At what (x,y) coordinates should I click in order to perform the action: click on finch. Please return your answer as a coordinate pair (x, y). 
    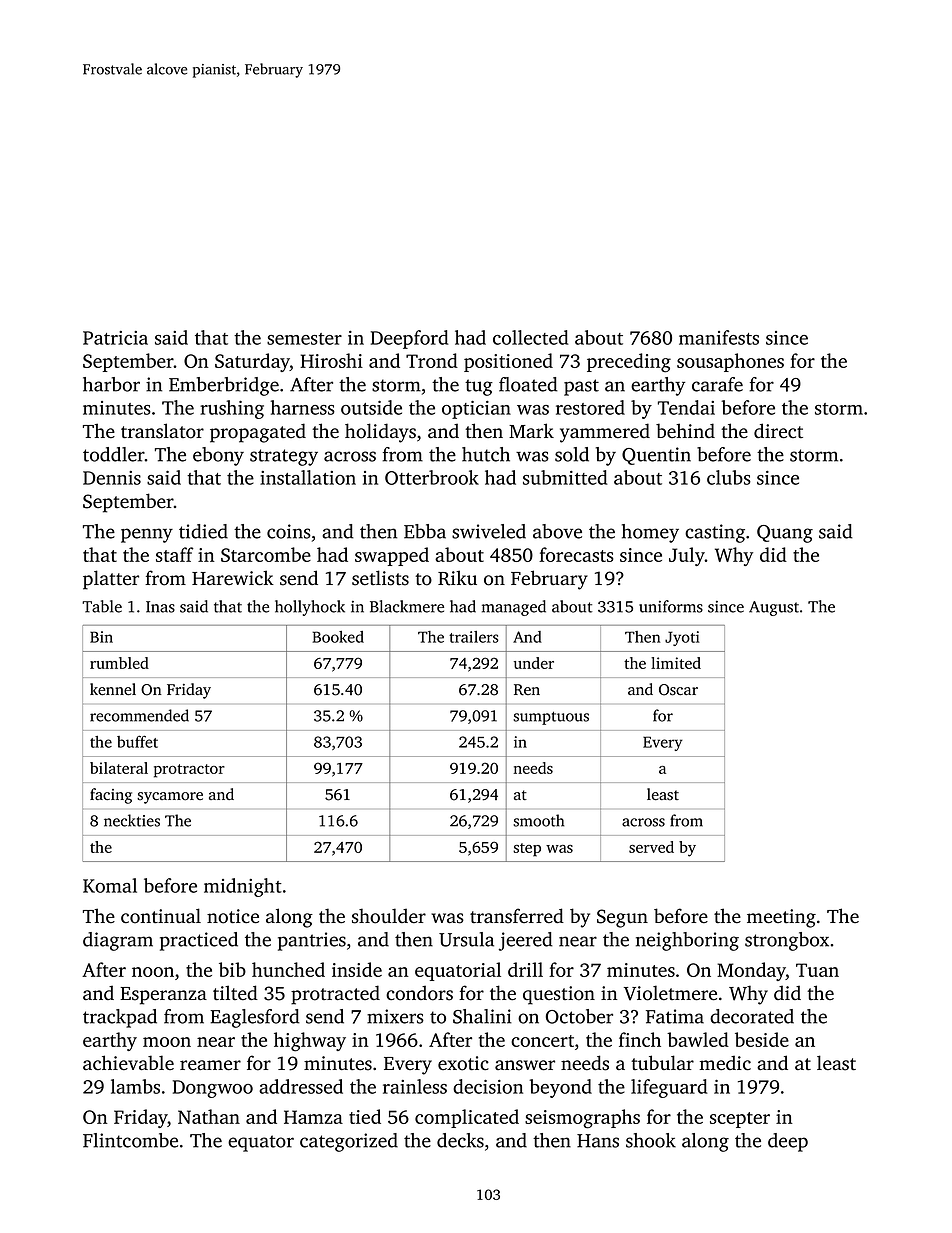
    Looking at the image, I should click on (640, 1039).
